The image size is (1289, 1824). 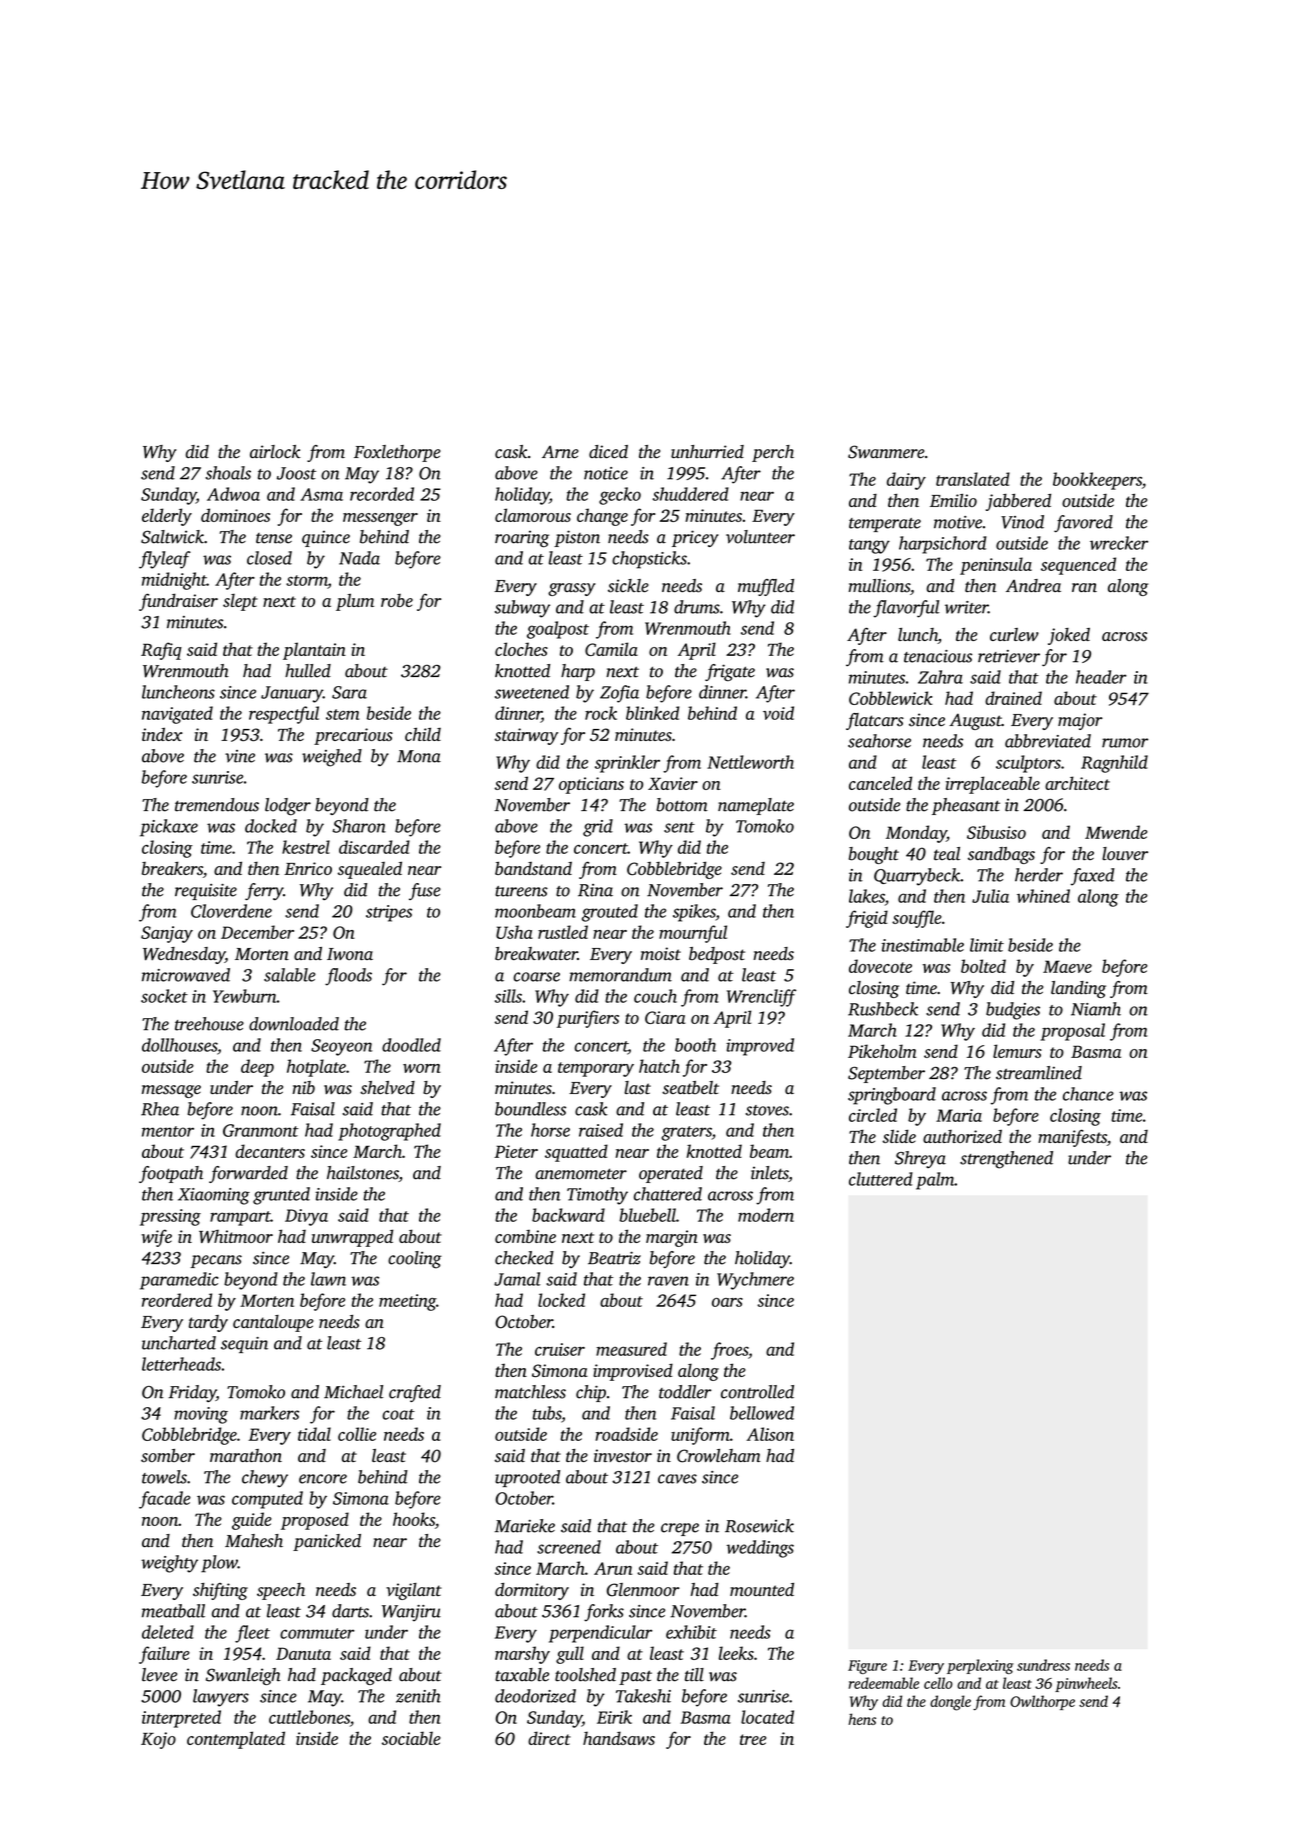 I want to click on shoals, so click(x=228, y=473).
